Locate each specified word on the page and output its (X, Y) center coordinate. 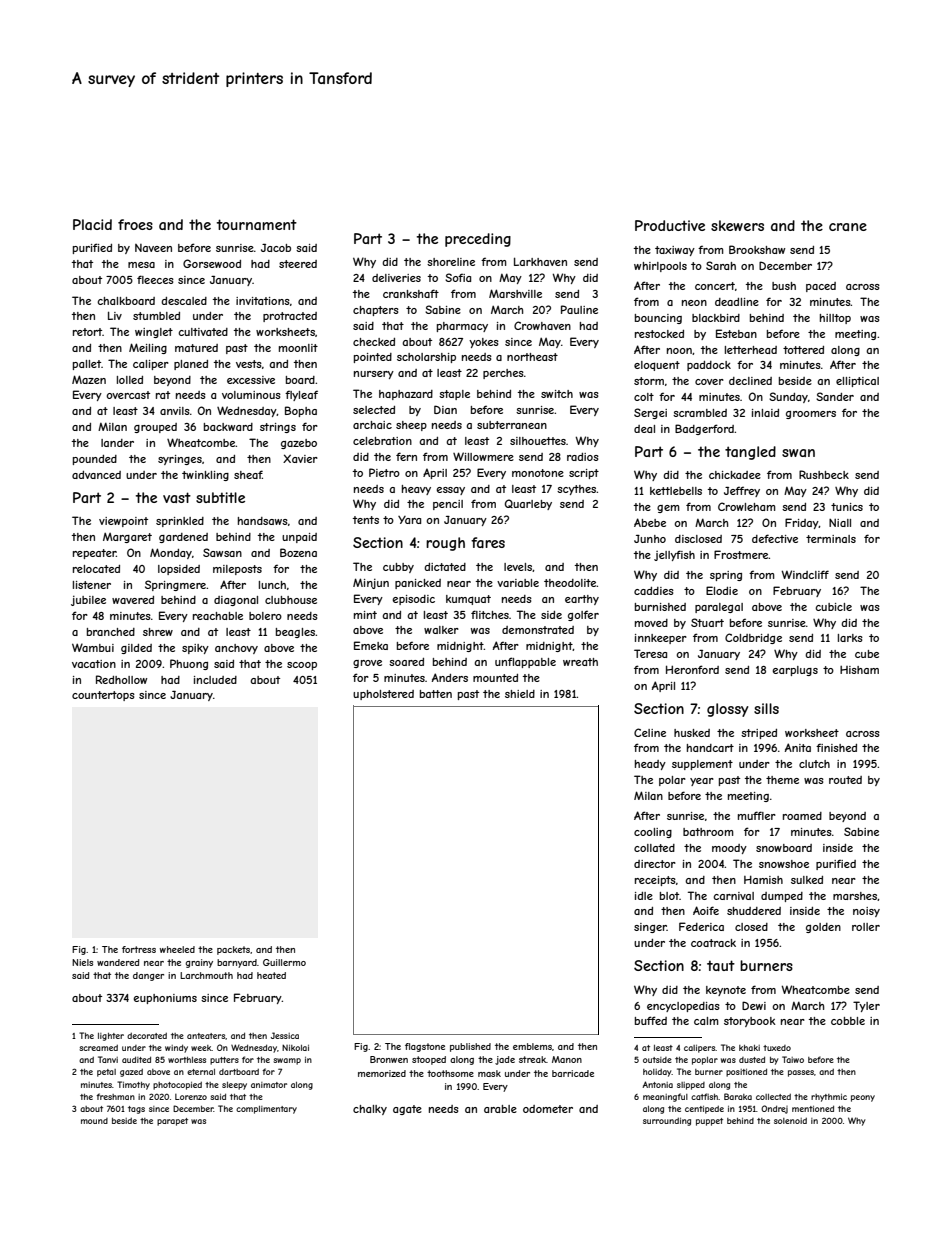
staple (454, 395)
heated (271, 975)
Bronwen (389, 1059)
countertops (103, 696)
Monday (171, 553)
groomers (811, 415)
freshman (115, 1096)
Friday (802, 523)
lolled (130, 380)
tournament (257, 224)
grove (367, 664)
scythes (576, 490)
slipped (691, 1086)
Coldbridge (753, 638)
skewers (737, 225)
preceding (478, 240)
